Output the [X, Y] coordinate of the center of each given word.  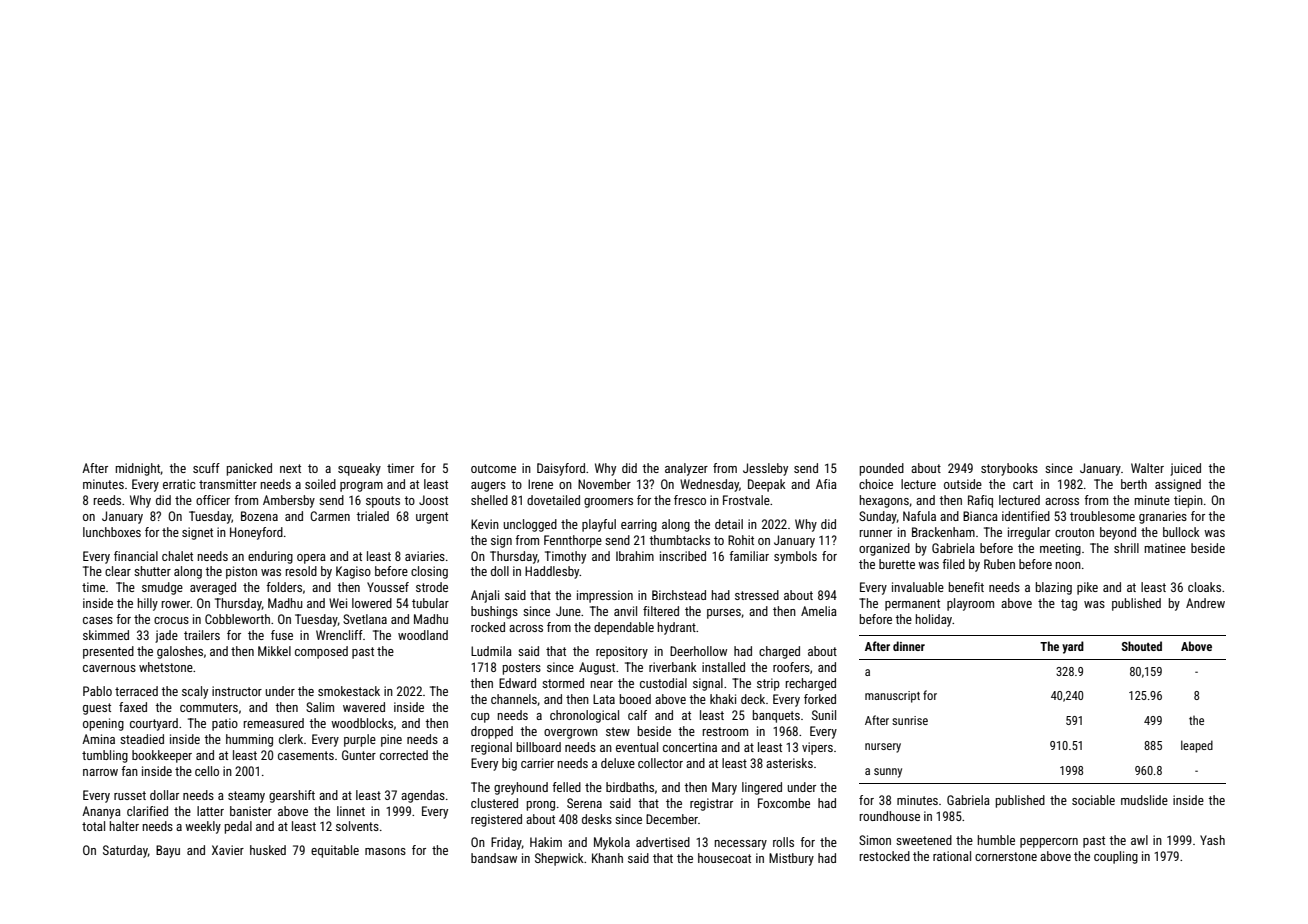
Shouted [1142, 646]
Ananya [101, 812]
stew [618, 731]
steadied [142, 739]
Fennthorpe [573, 541]
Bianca [980, 516]
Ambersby [289, 501]
